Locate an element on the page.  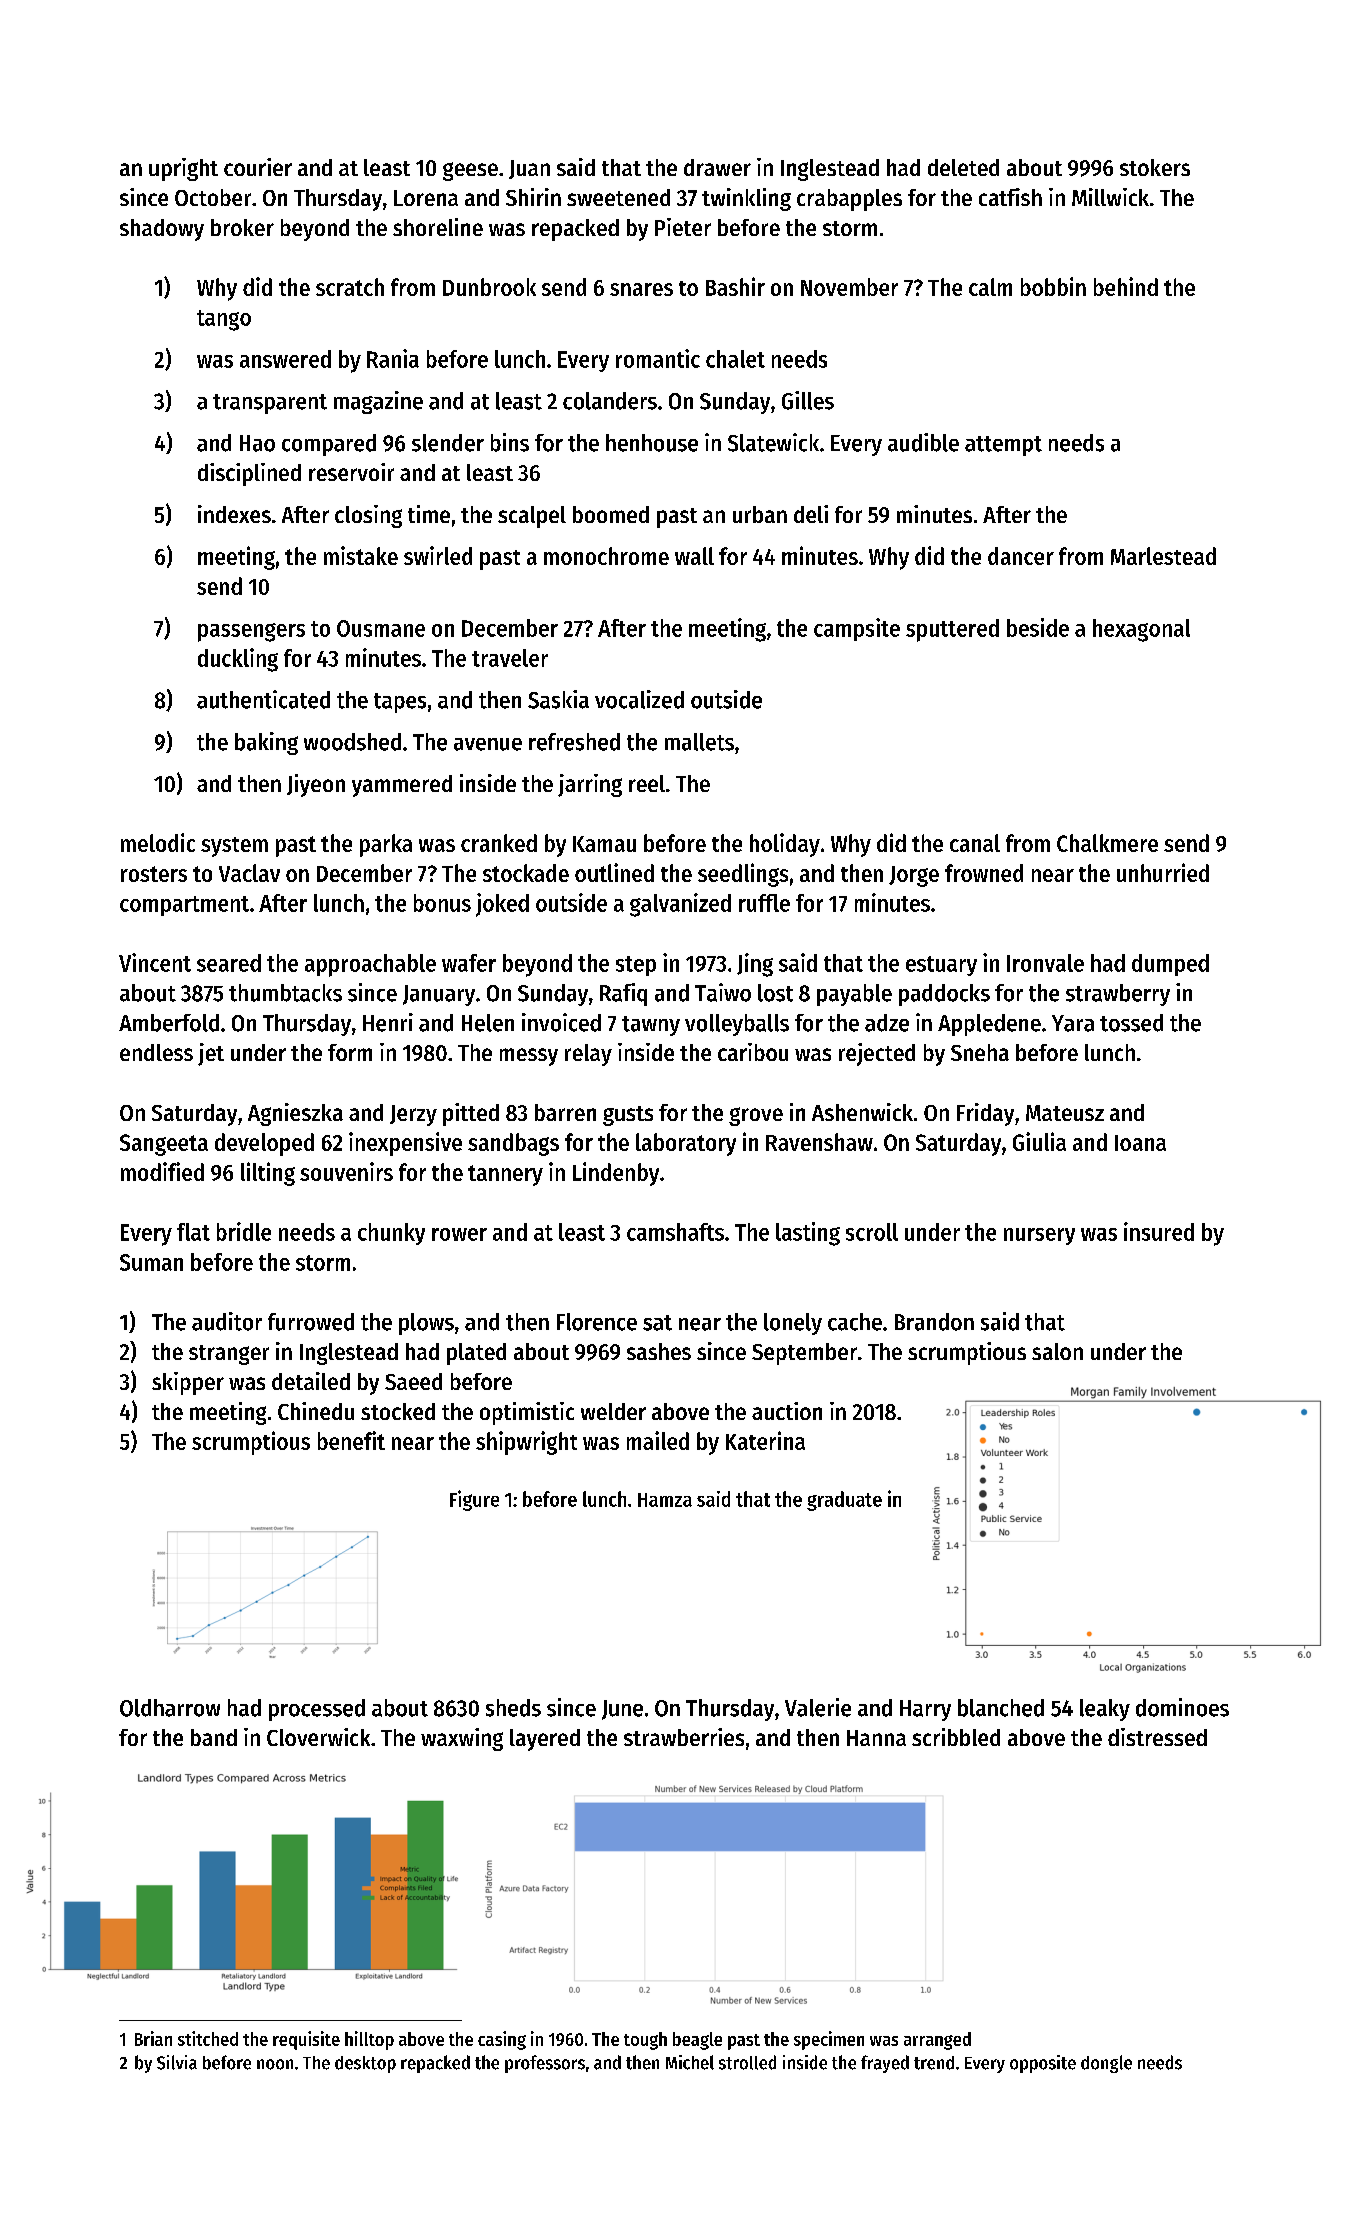
dominoes is located at coordinates (1182, 1707).
